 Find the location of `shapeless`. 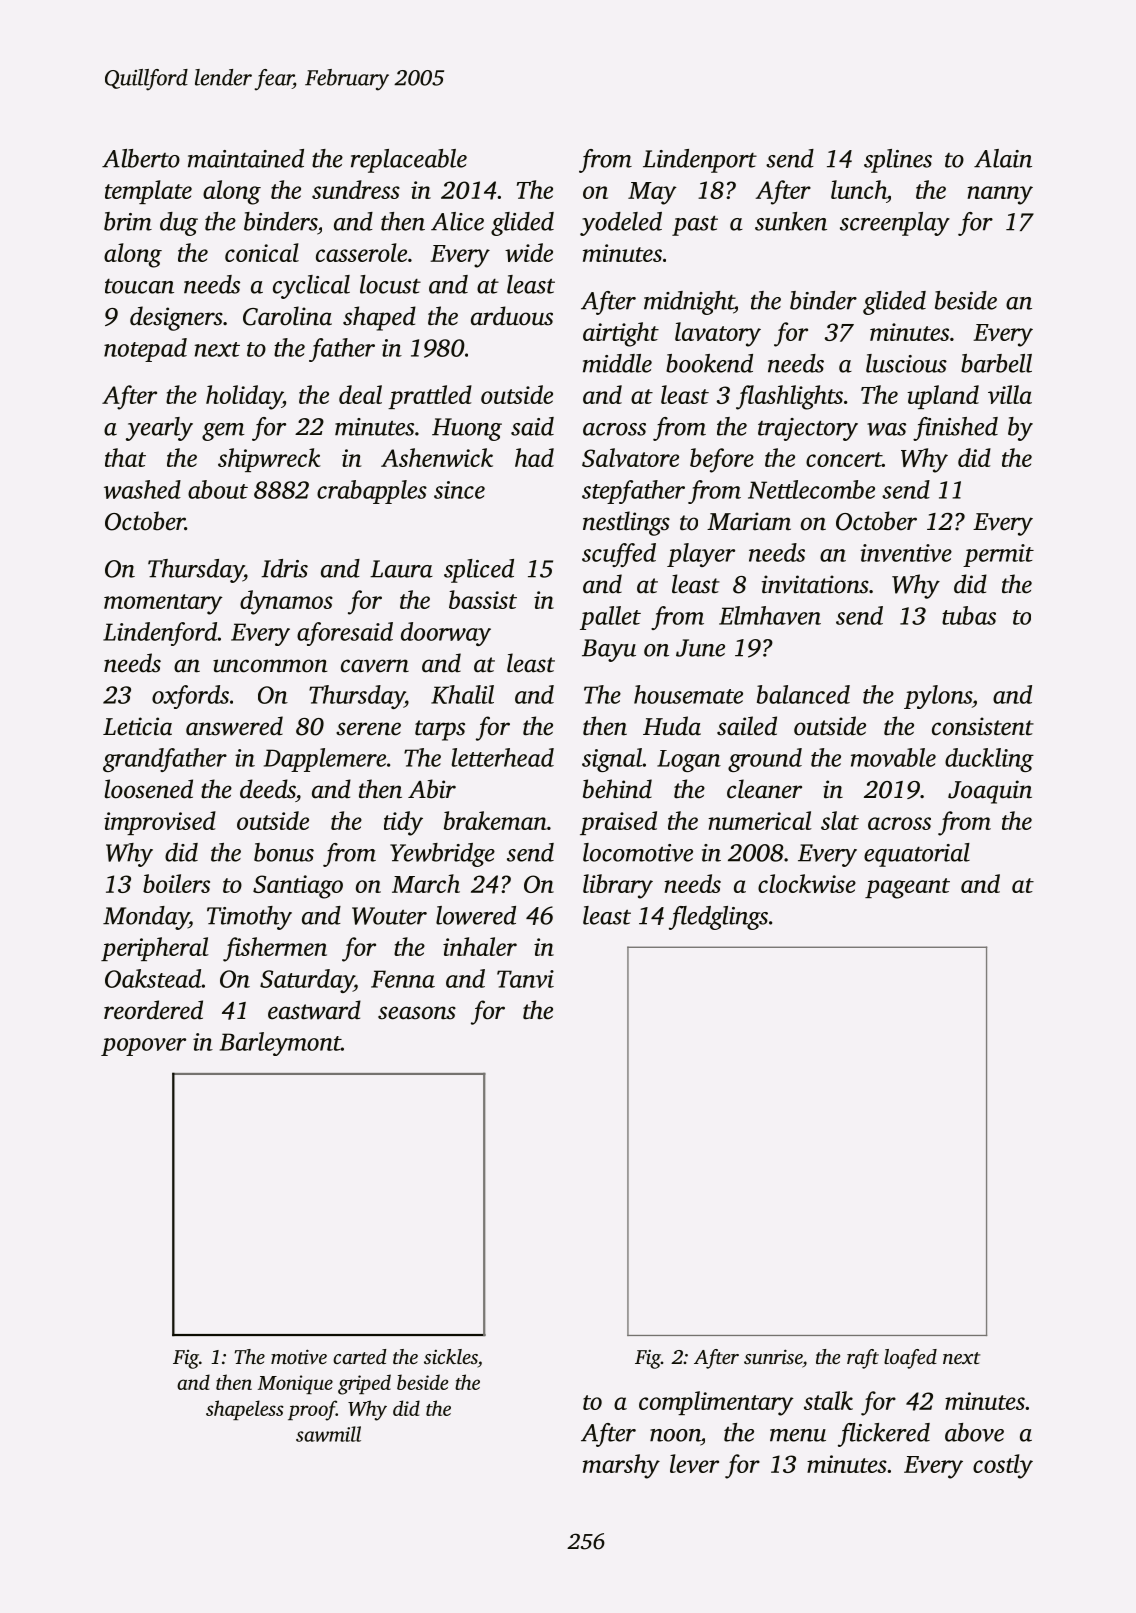

shapeless is located at coordinates (244, 1410).
